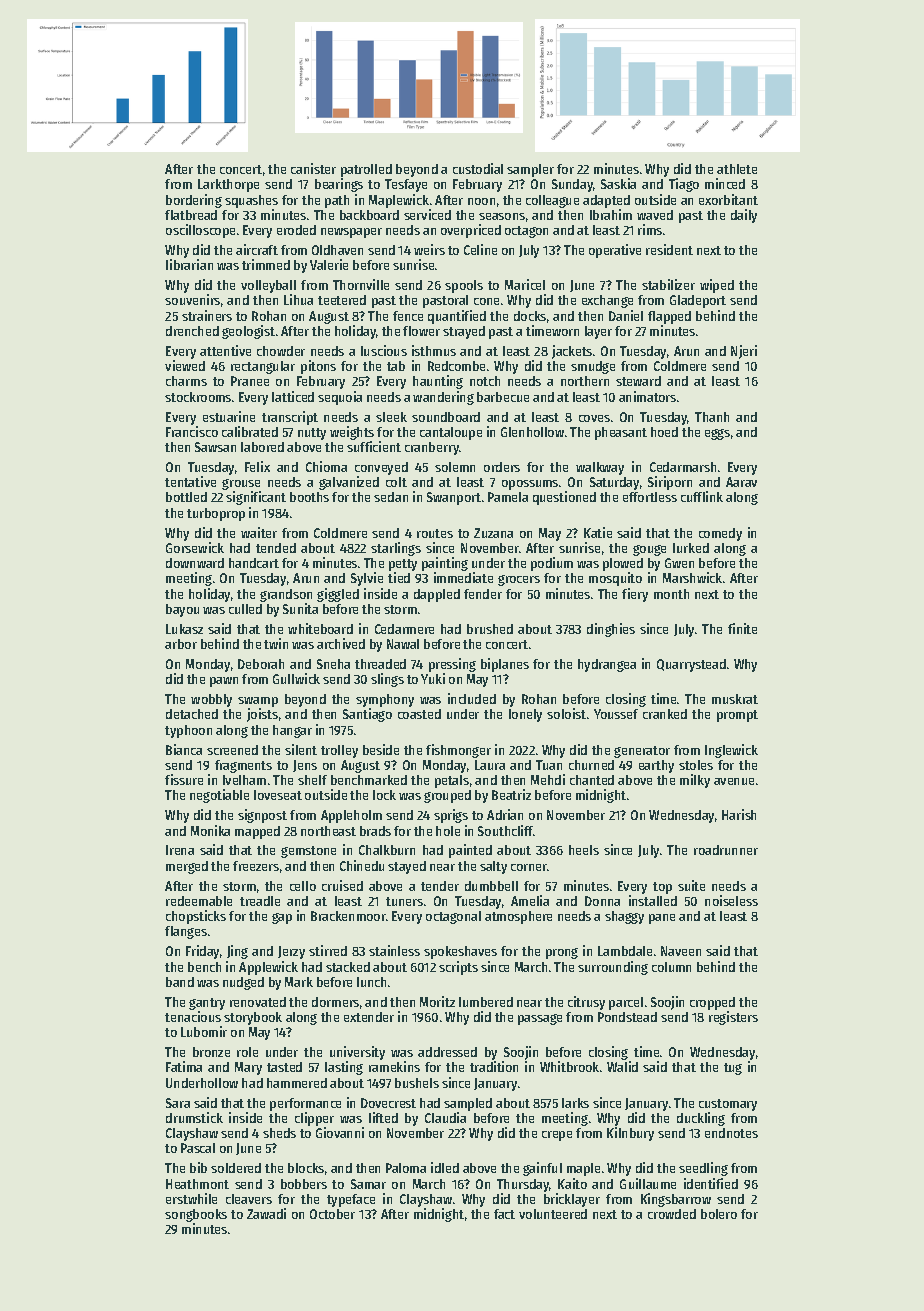 The width and height of the image is (924, 1311). Describe the element at coordinates (296, 230) in the image. I see `eroded` at that location.
